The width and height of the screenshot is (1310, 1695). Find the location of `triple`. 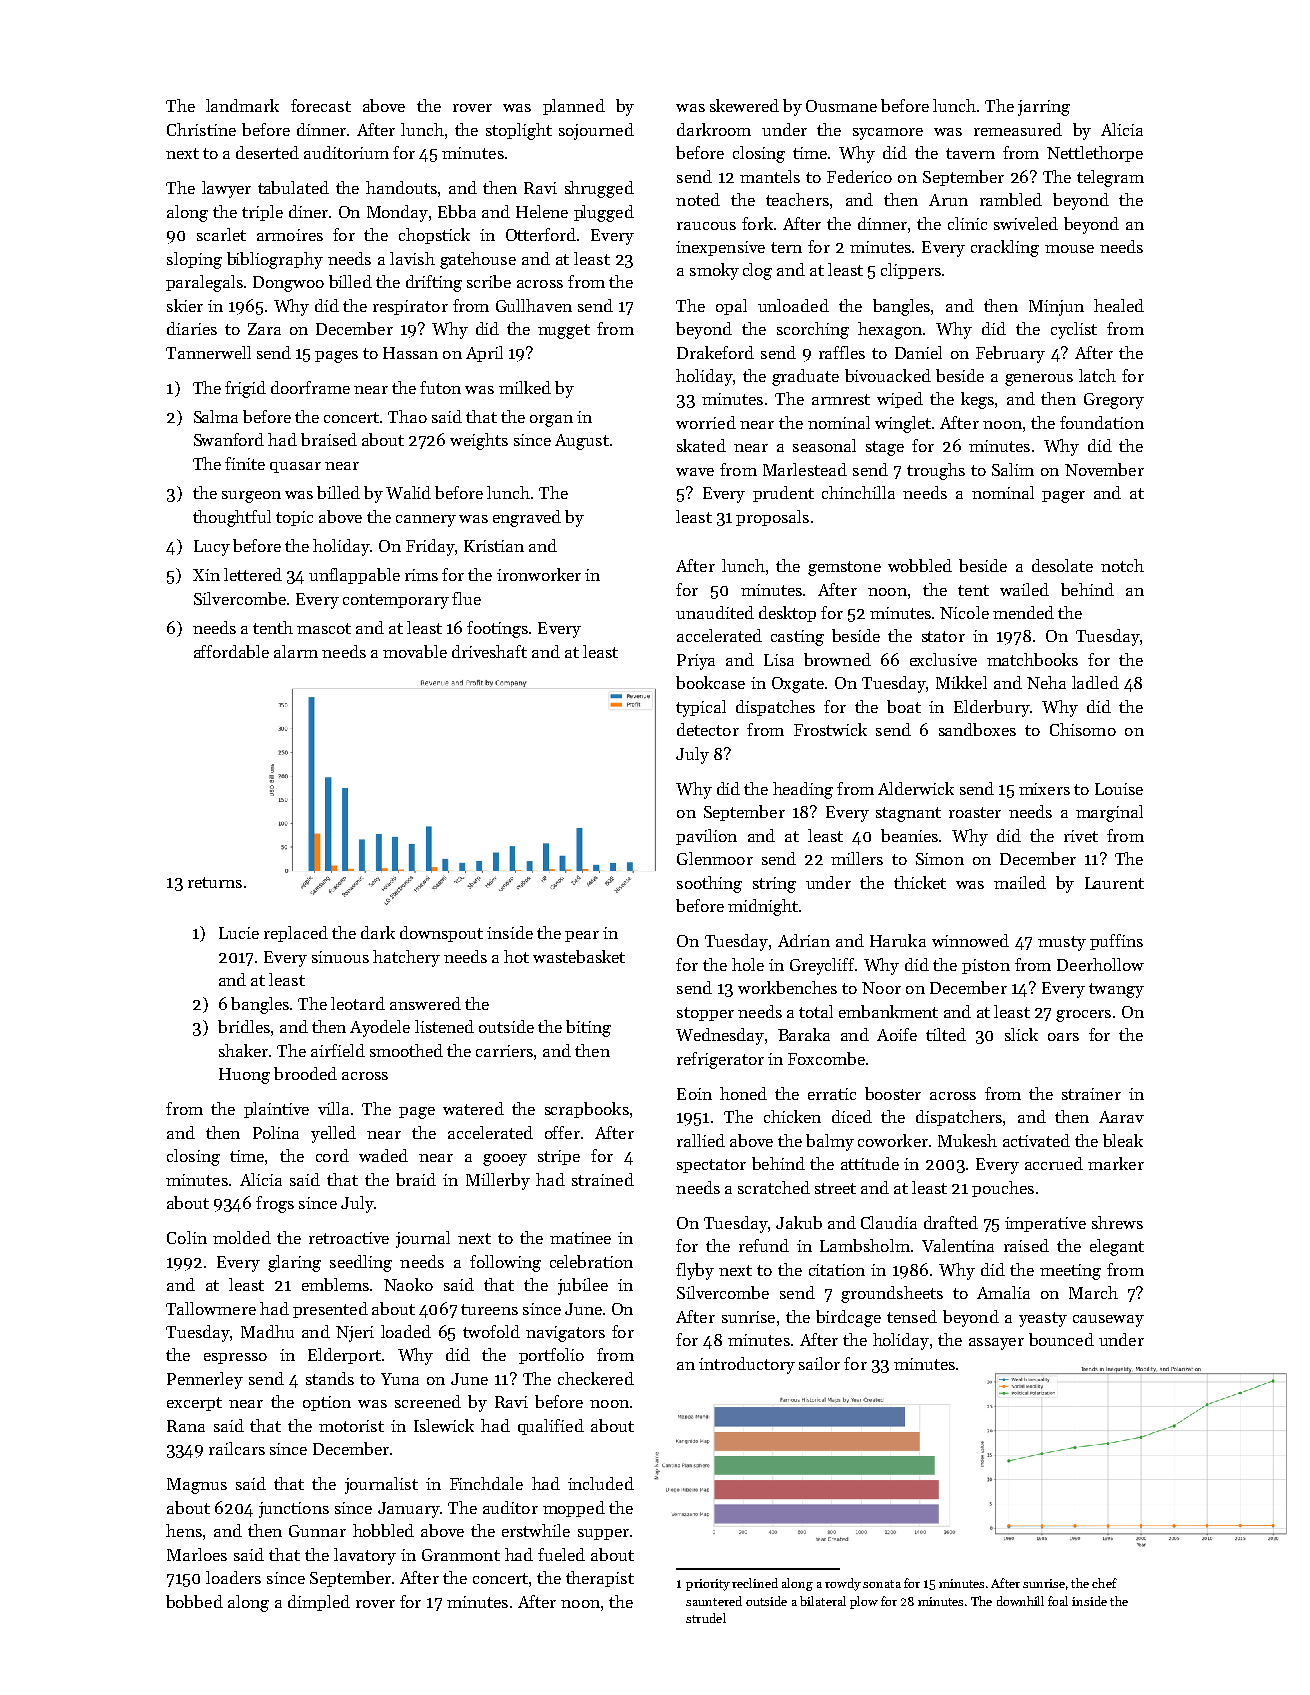

triple is located at coordinates (262, 213).
